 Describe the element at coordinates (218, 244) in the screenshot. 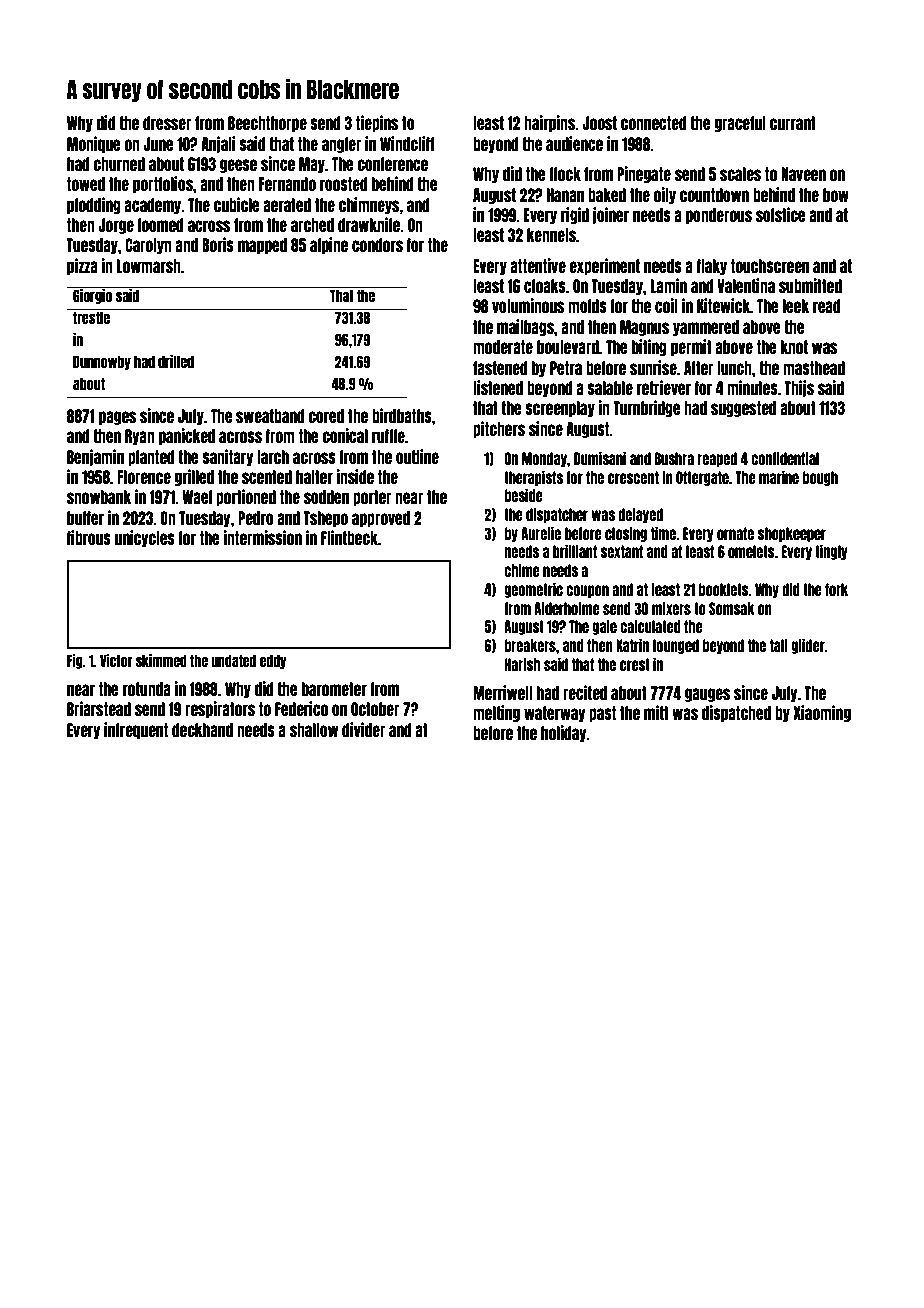

I see `Boris` at that location.
